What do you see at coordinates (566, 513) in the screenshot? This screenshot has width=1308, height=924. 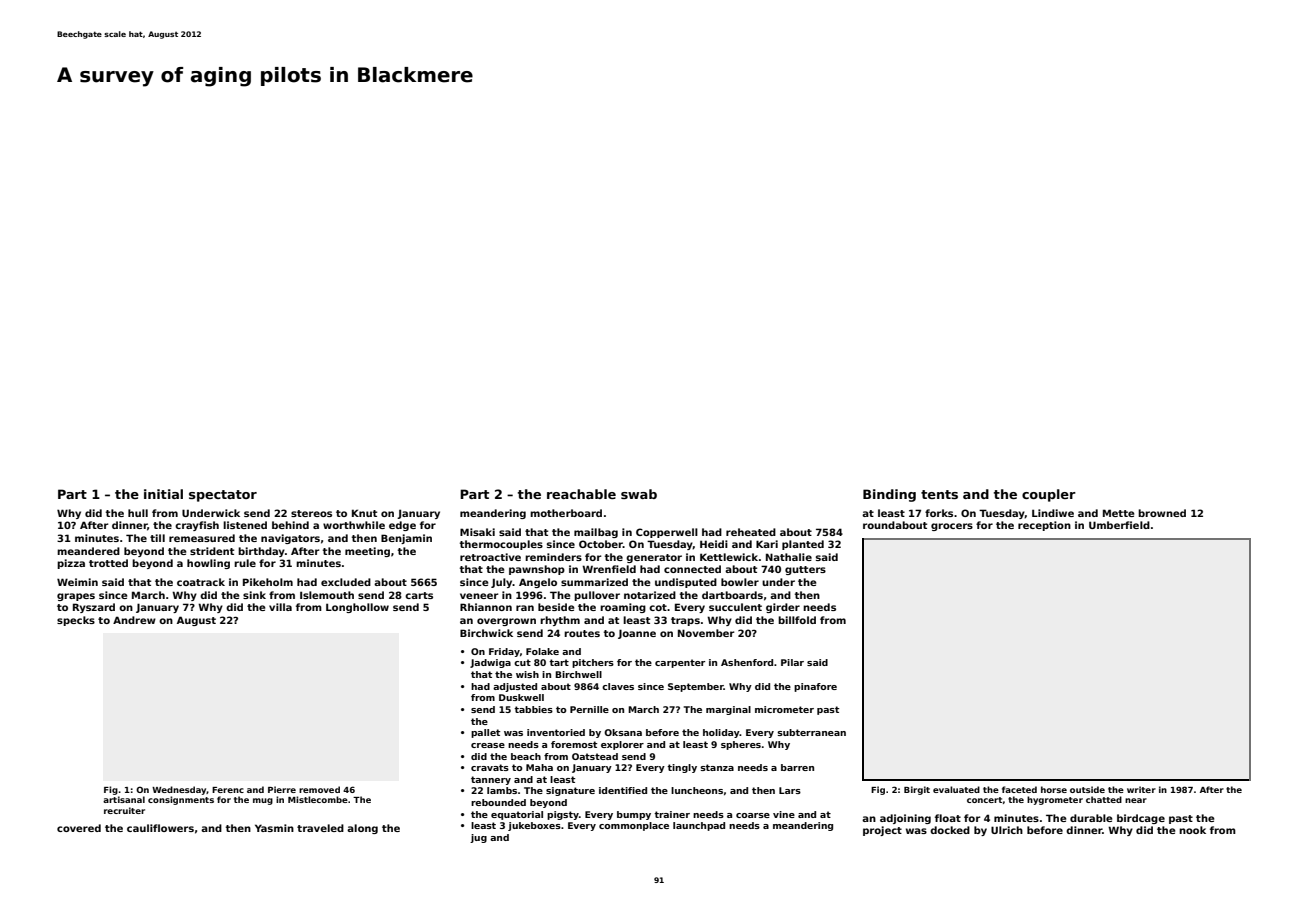 I see `motherboard` at bounding box center [566, 513].
